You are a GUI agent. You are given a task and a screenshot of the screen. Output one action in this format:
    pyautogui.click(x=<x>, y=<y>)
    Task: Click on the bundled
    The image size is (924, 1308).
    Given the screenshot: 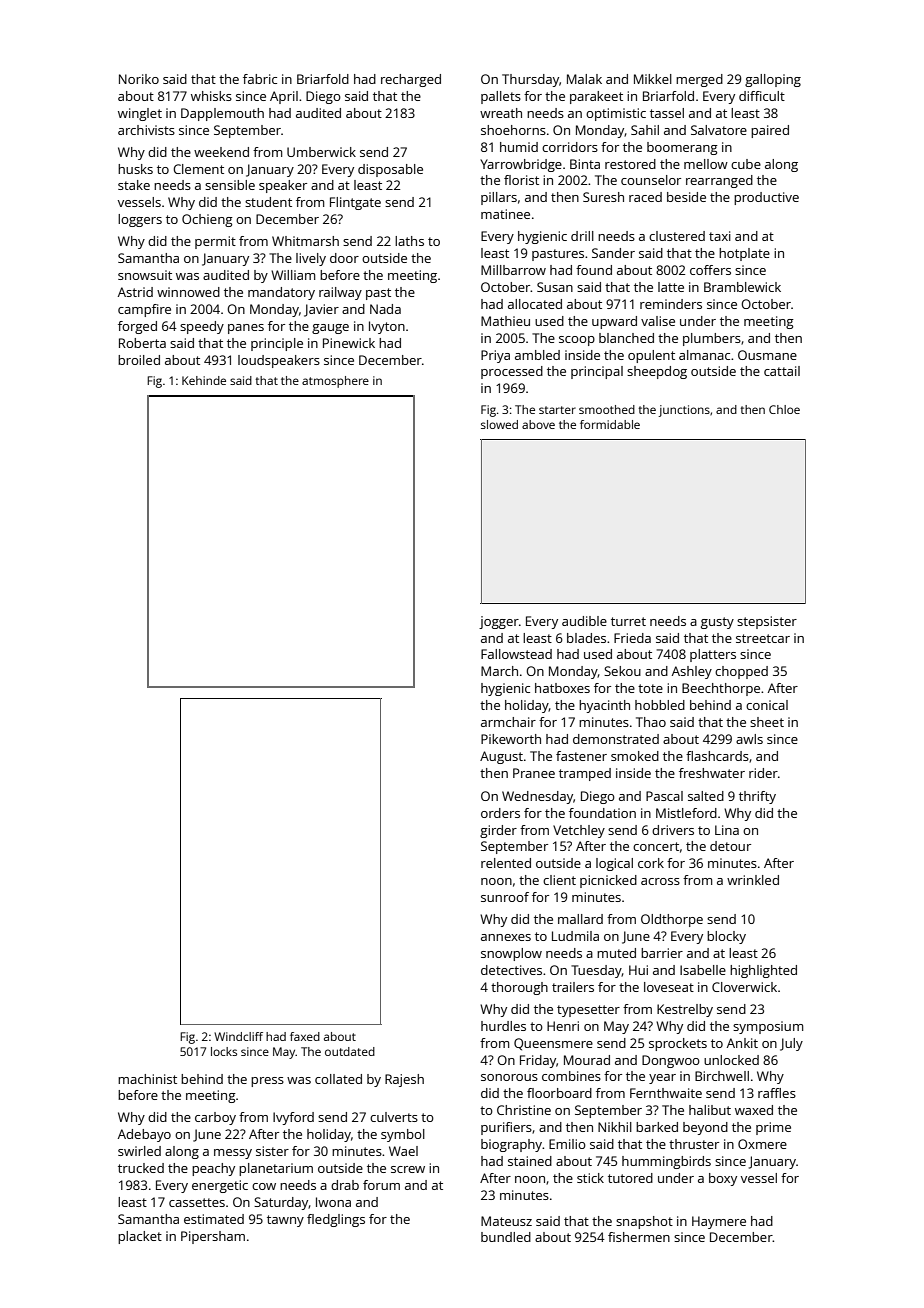 What is the action you would take?
    pyautogui.click(x=506, y=1237)
